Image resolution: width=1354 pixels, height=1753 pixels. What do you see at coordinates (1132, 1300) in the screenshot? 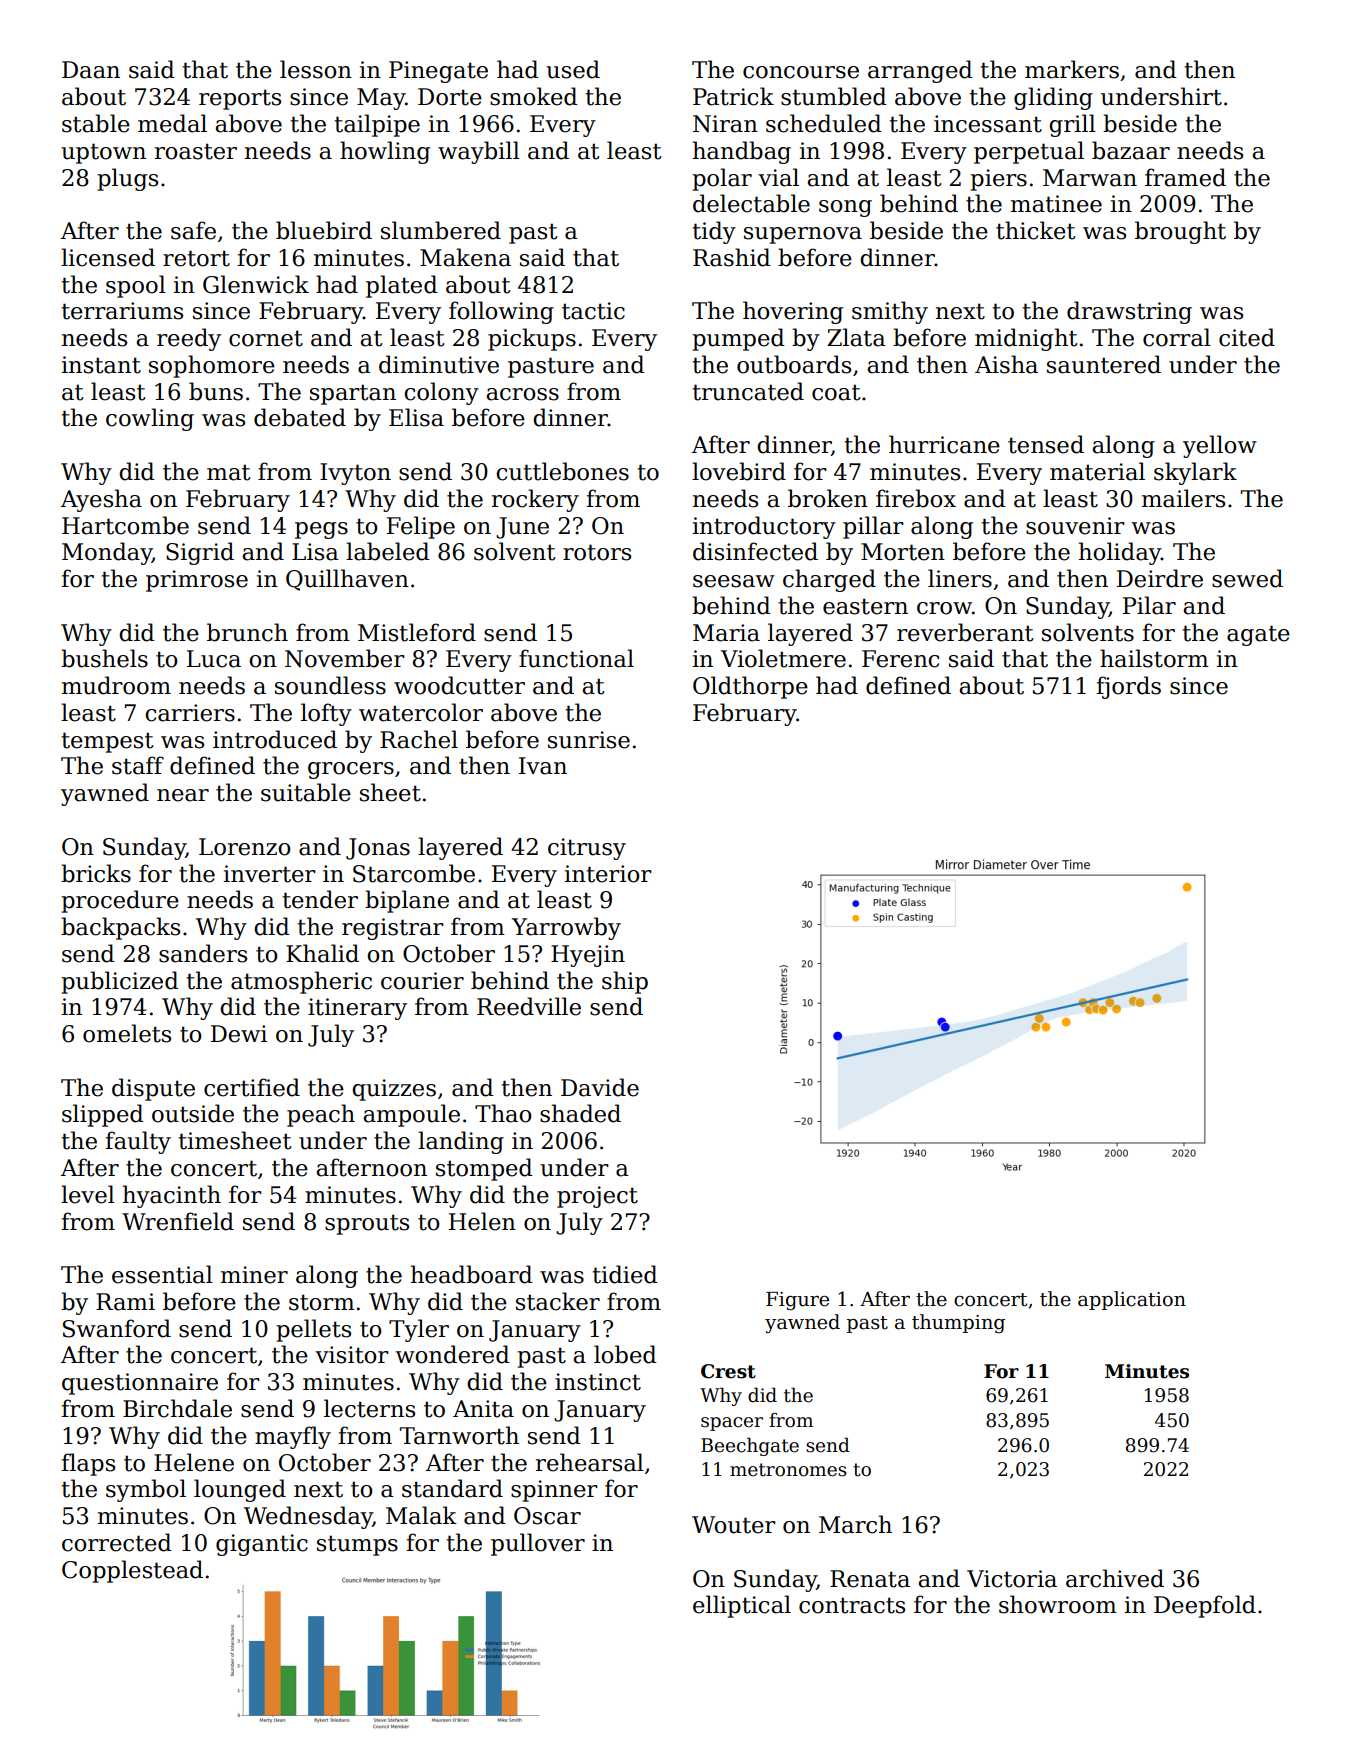
I see `application` at bounding box center [1132, 1300].
